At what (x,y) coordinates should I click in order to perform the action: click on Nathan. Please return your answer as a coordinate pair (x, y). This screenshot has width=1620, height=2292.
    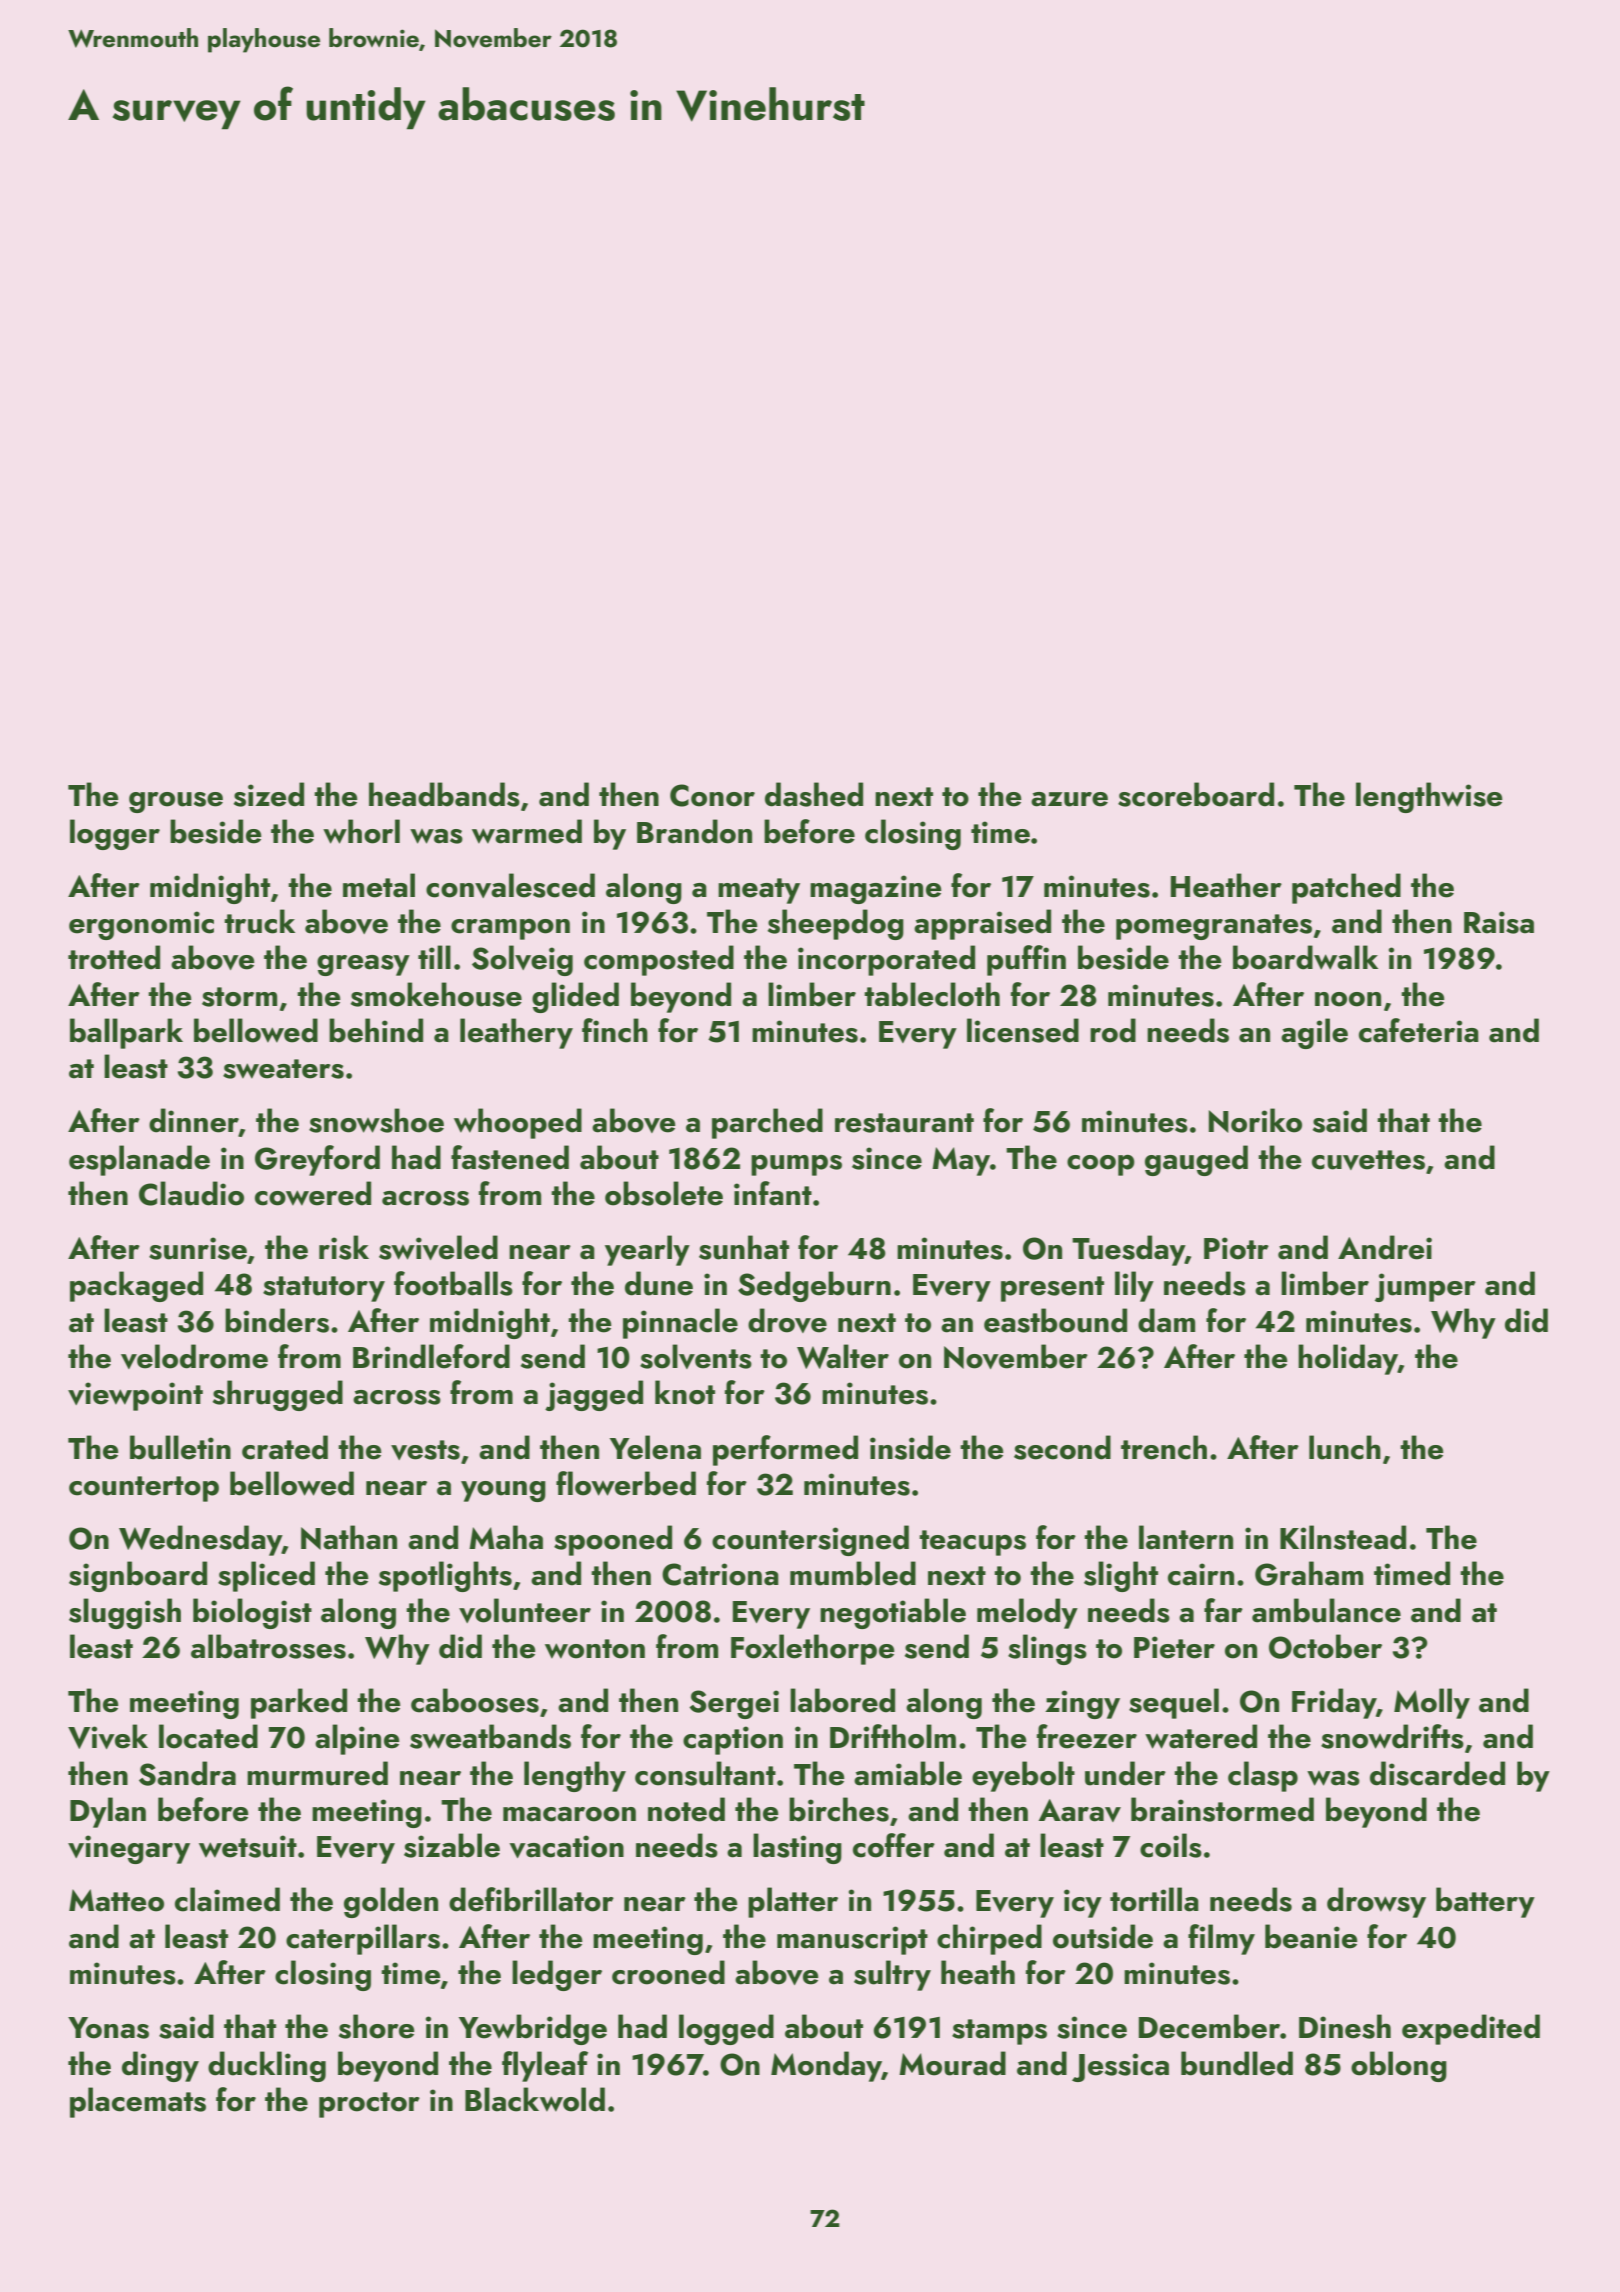
    Looking at the image, I should click on (349, 1537).
